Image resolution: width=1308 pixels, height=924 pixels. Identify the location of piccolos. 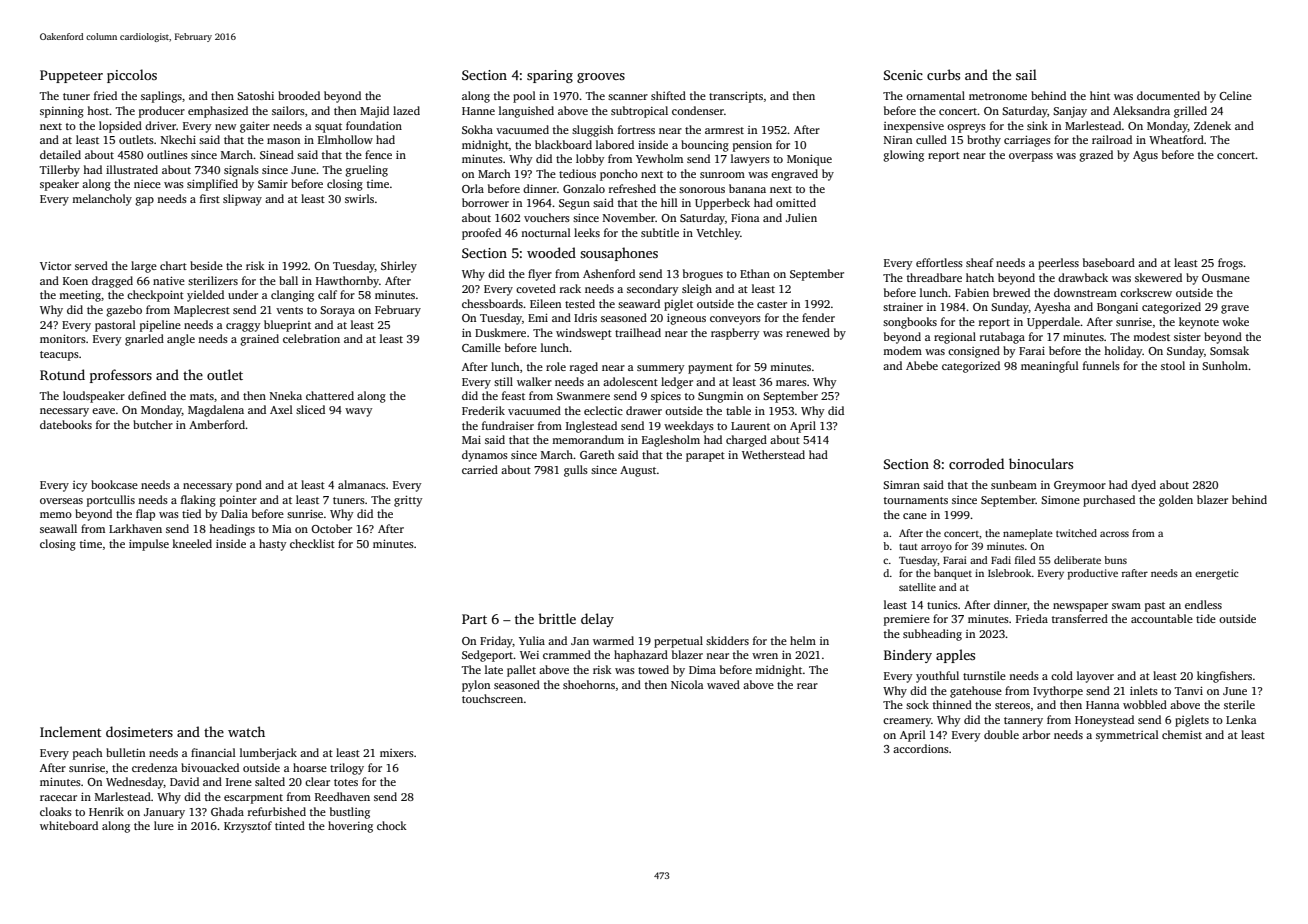
(132, 76).
